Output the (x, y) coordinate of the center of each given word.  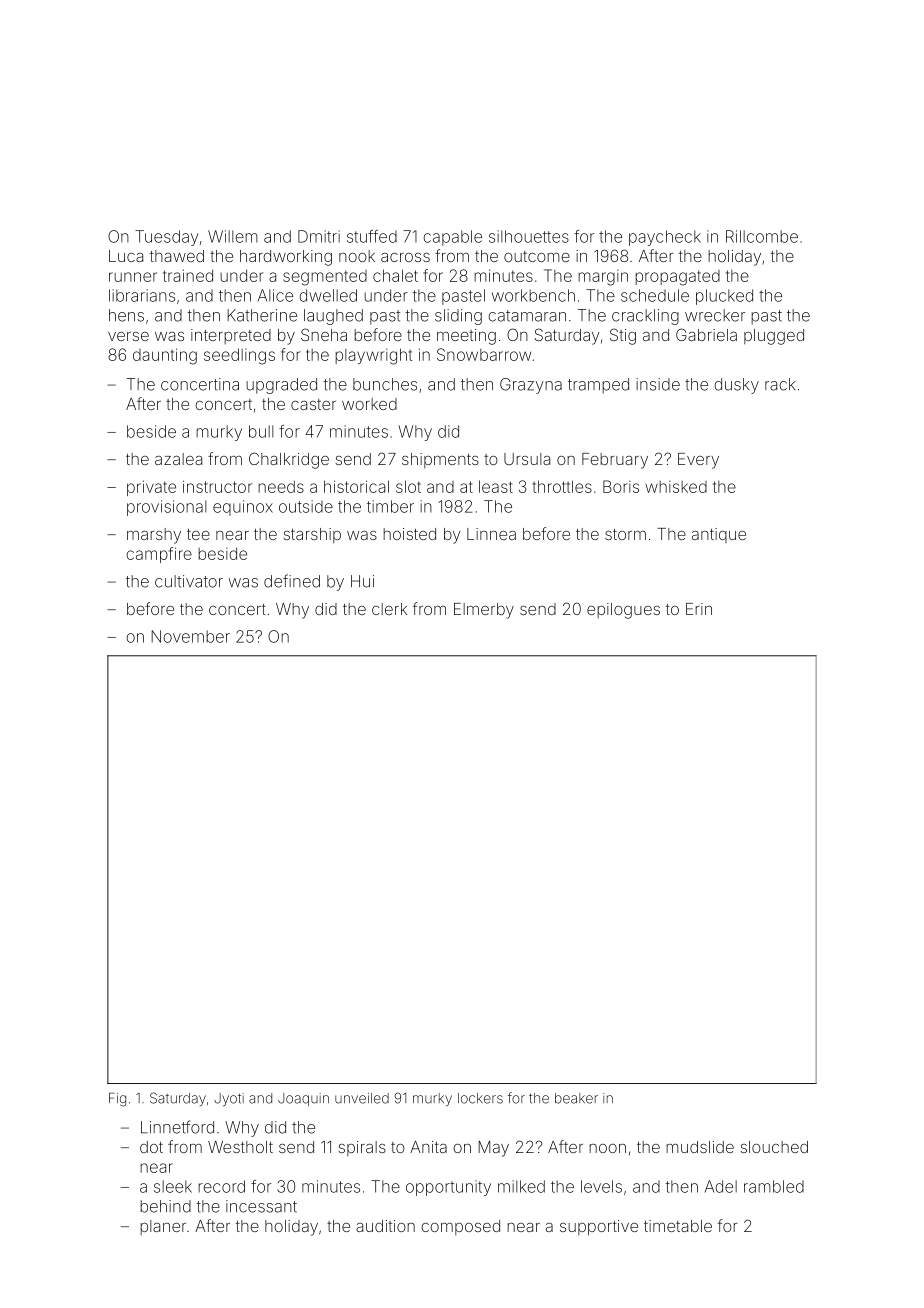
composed (460, 1227)
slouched (774, 1147)
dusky (736, 386)
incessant (261, 1206)
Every (698, 461)
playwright (373, 356)
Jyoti (229, 1099)
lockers (480, 1098)
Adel (721, 1186)
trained (188, 275)
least (496, 486)
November (190, 636)
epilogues (623, 611)
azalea (178, 459)
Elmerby (484, 611)
